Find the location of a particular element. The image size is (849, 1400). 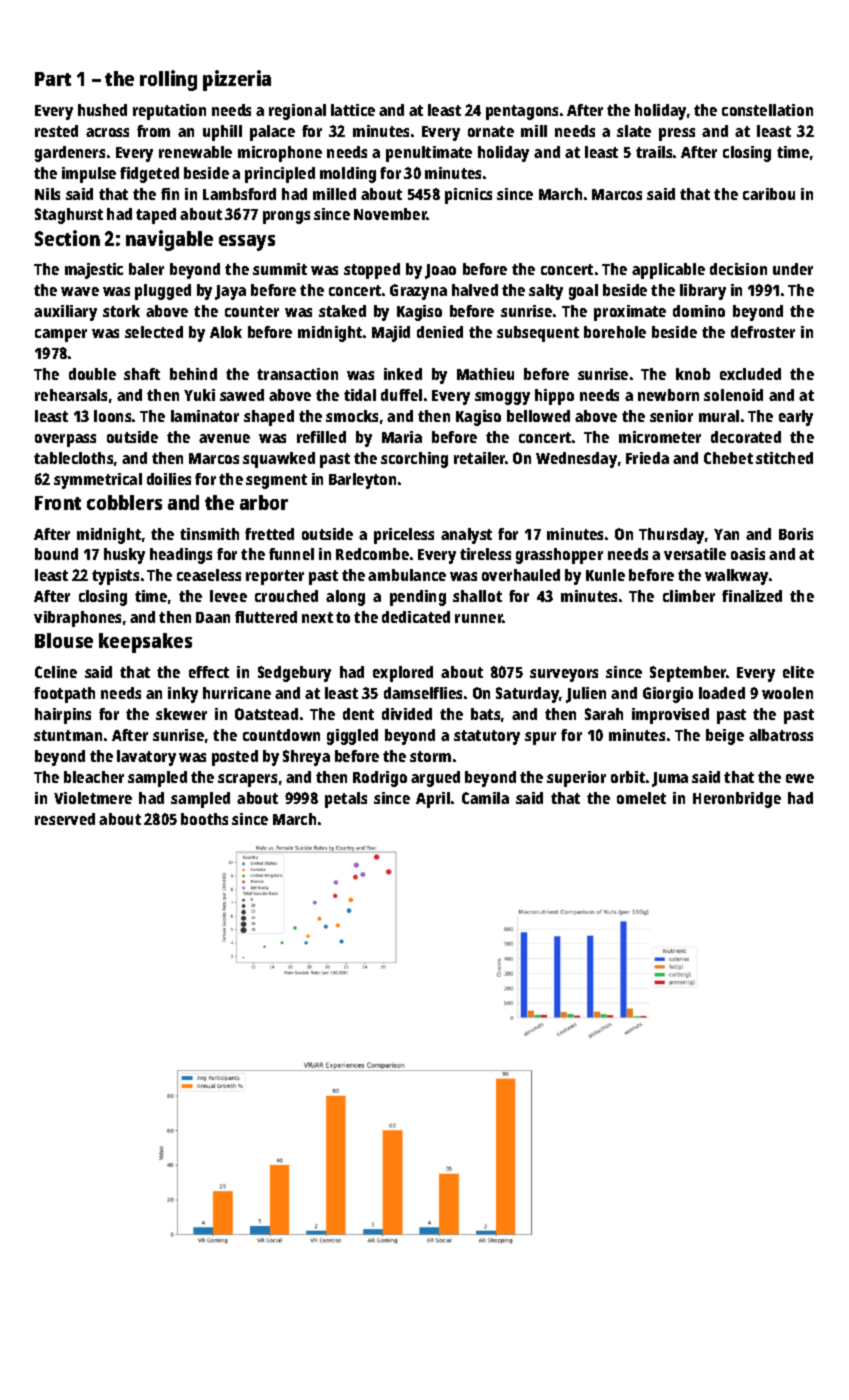

climber is located at coordinates (689, 596).
